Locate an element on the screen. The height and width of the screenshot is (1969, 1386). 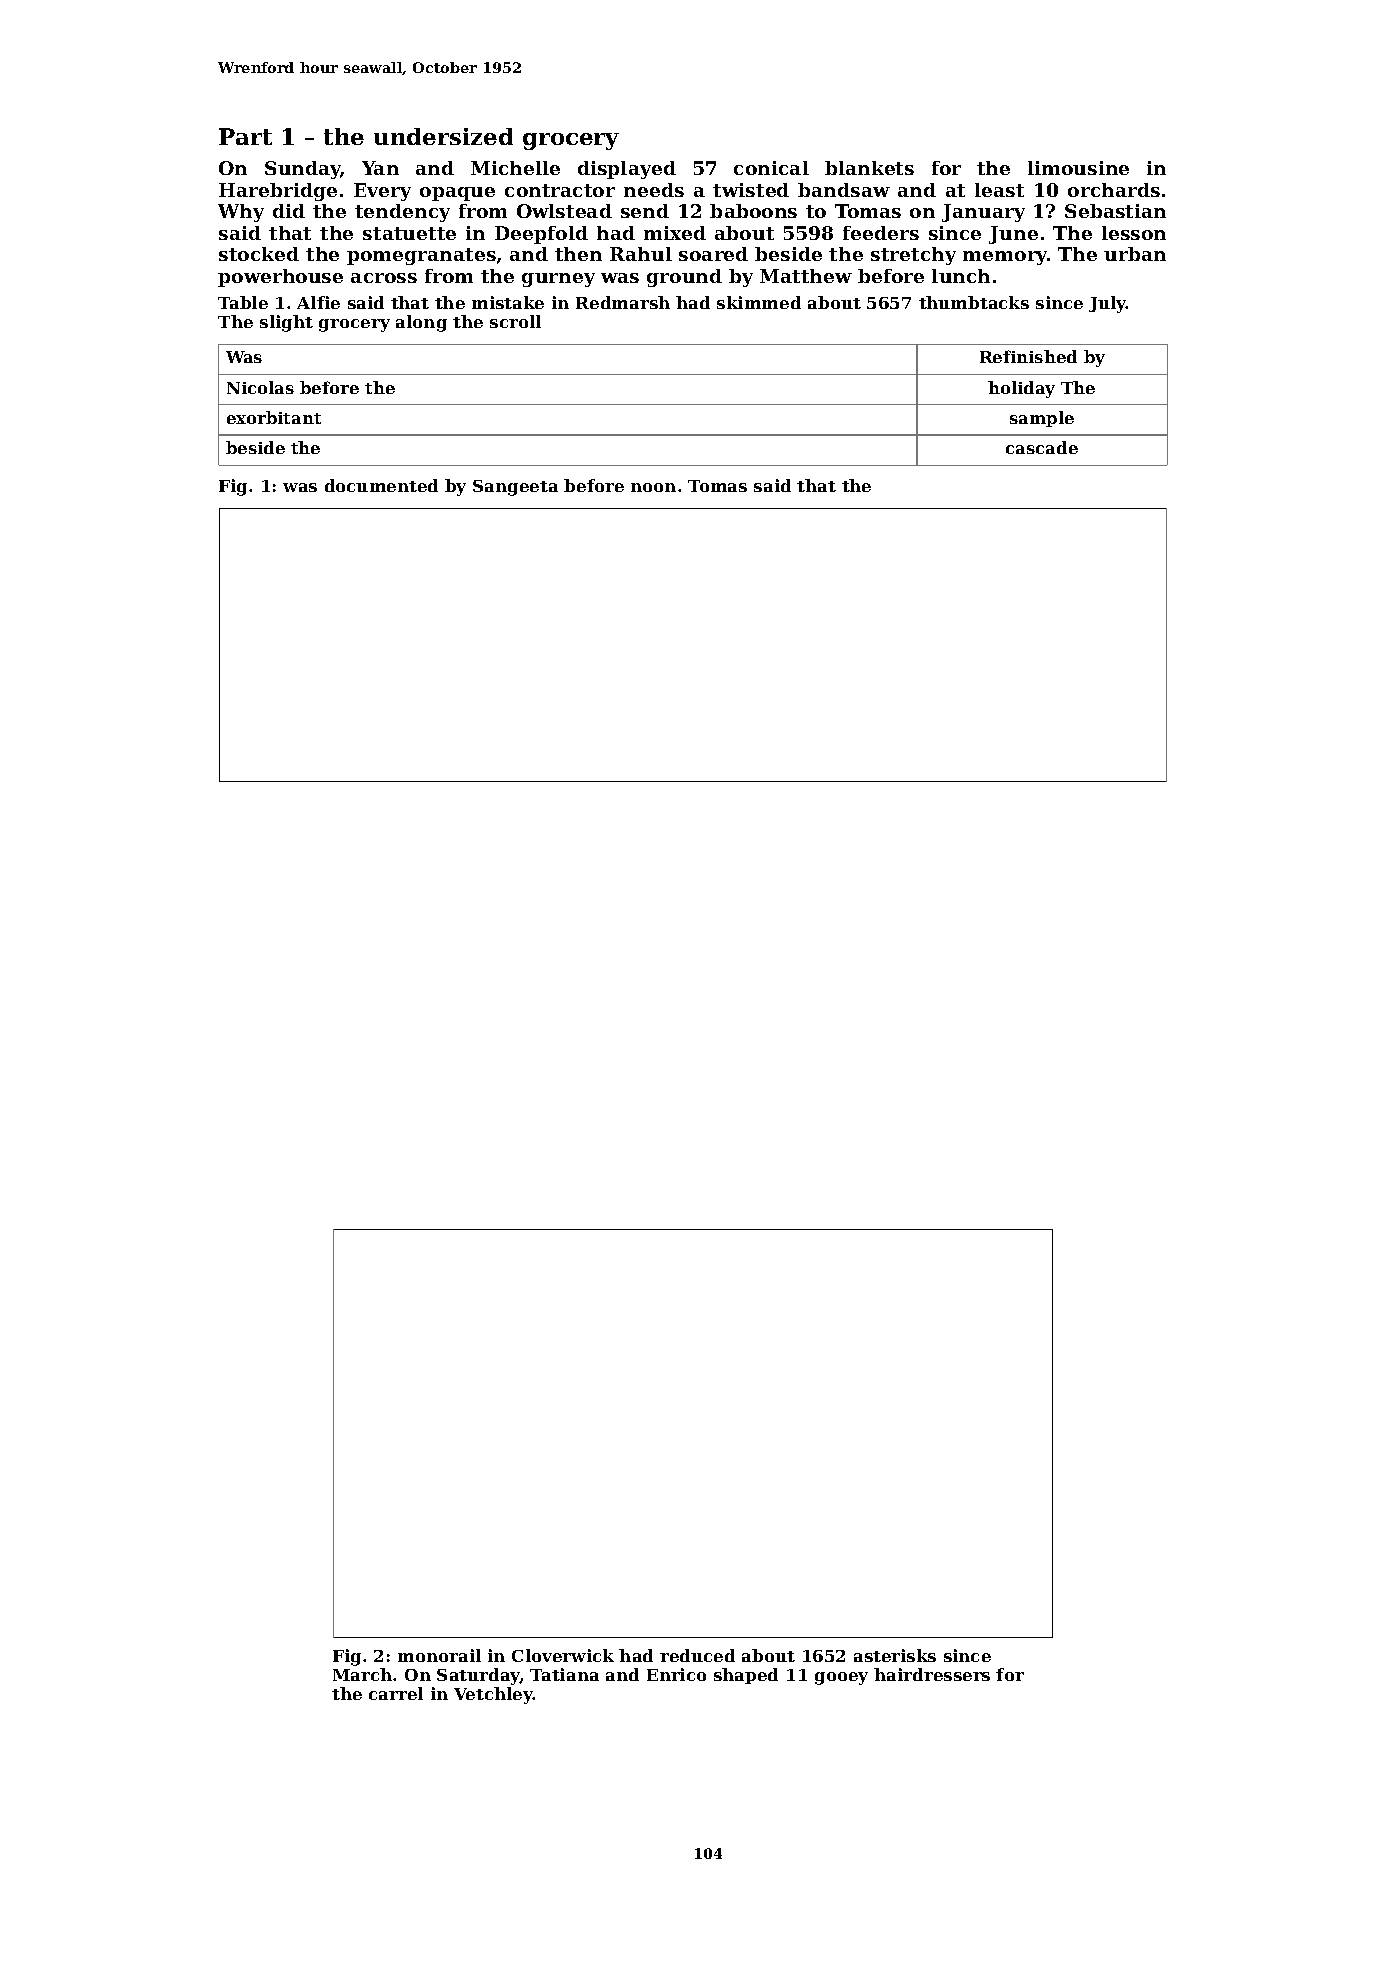
noon is located at coordinates (653, 487).
